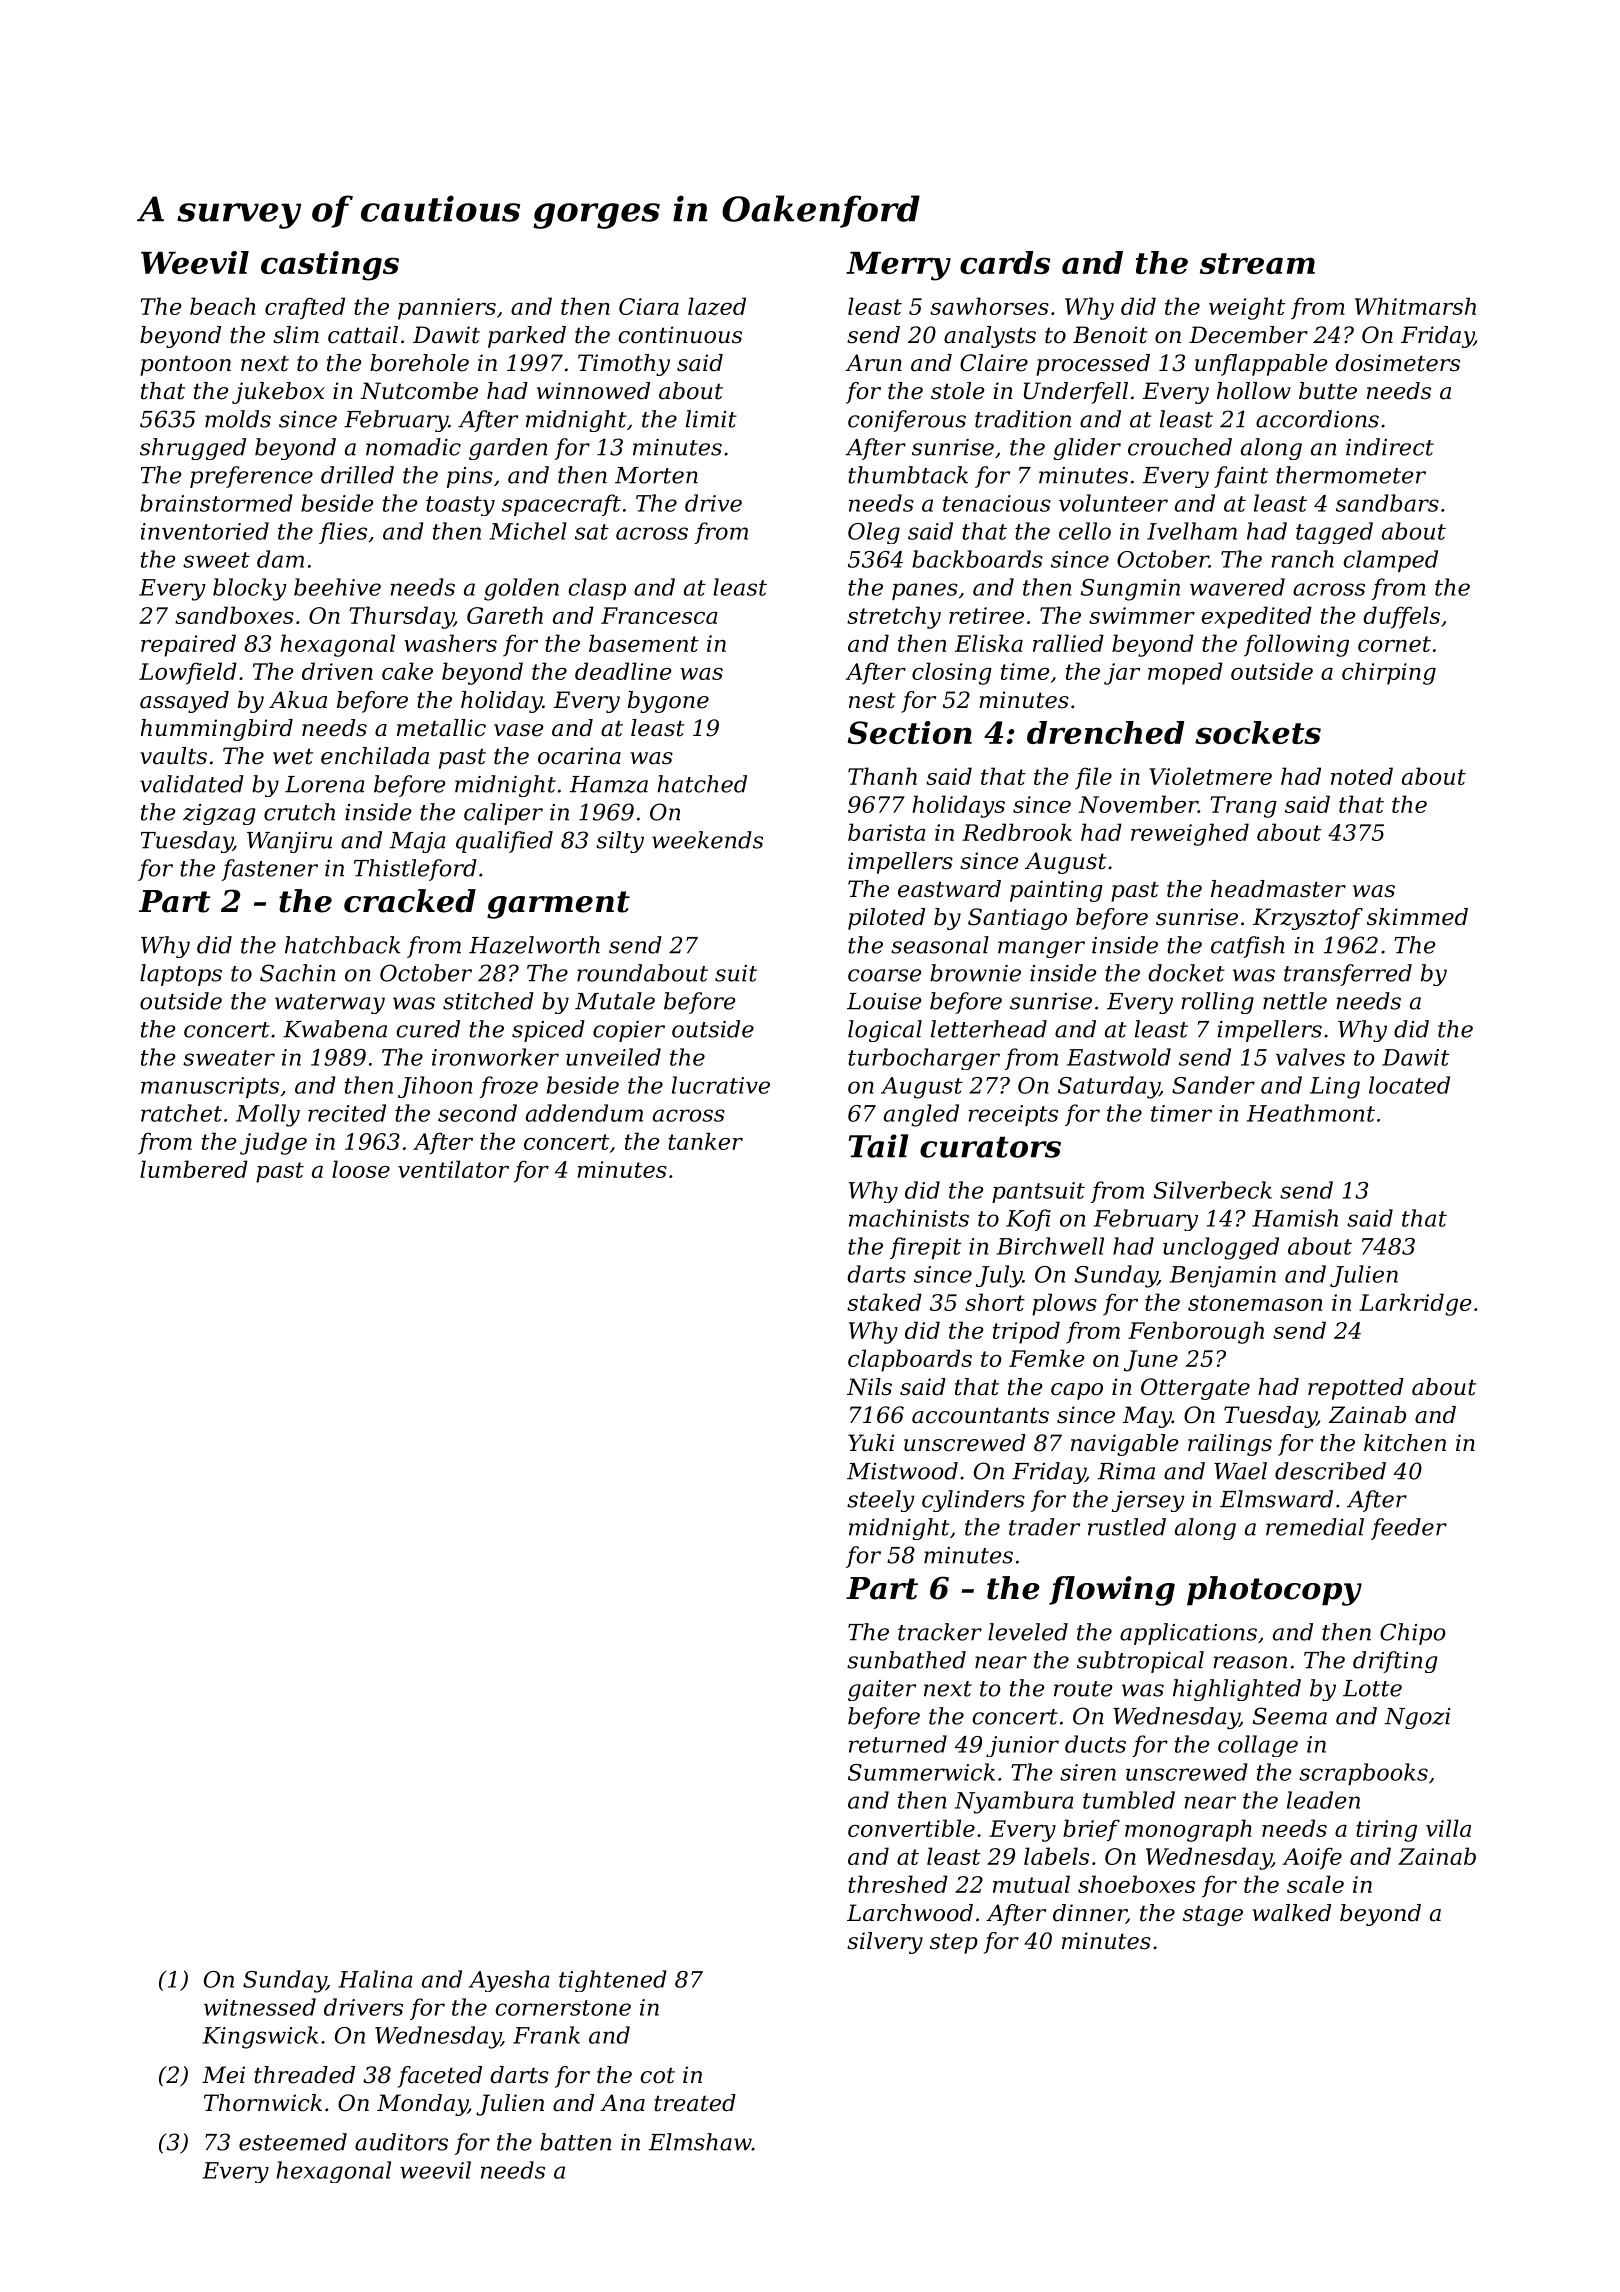 The image size is (1620, 2292). Describe the element at coordinates (882, 1690) in the screenshot. I see `gaiter` at that location.
